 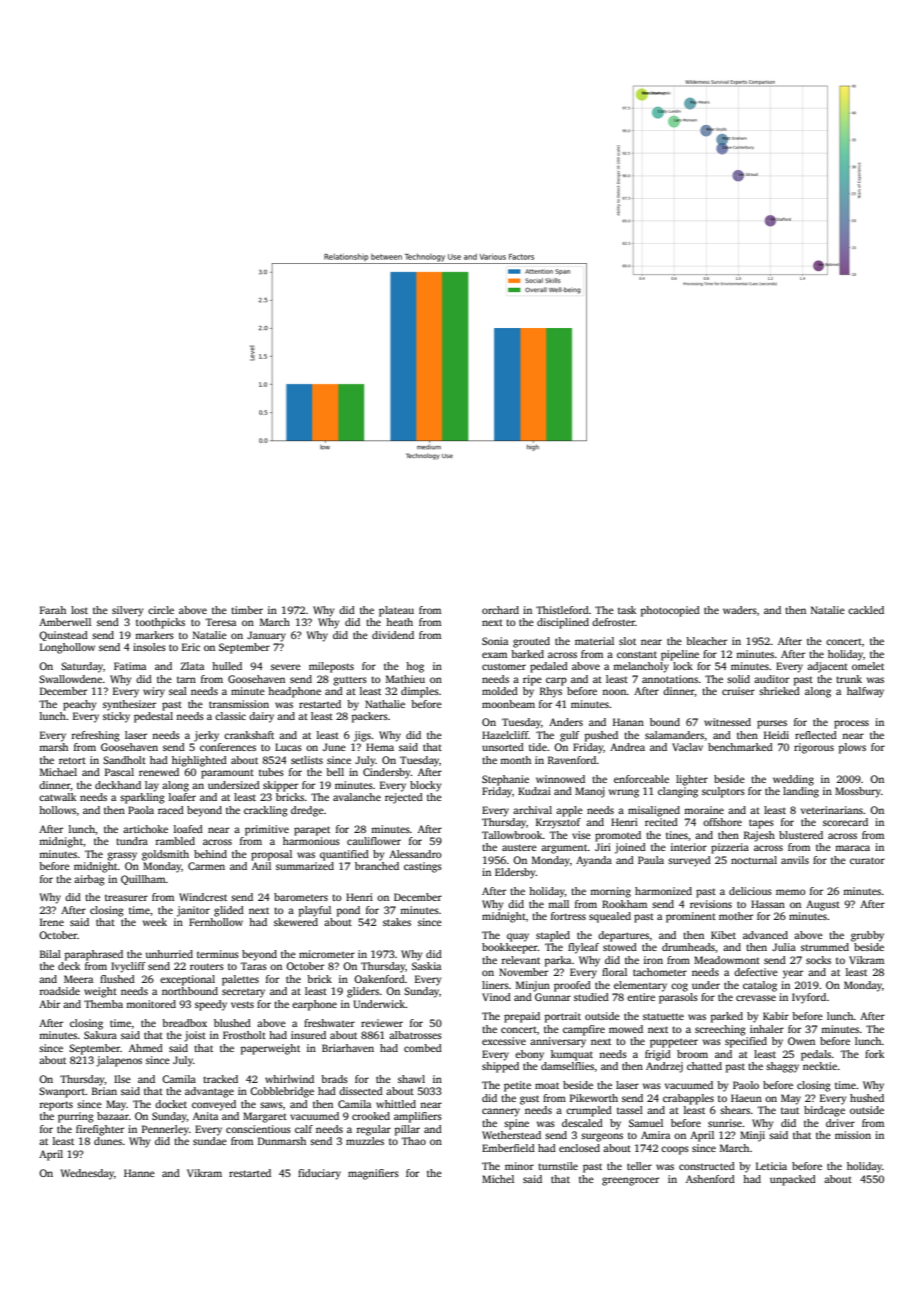 What do you see at coordinates (614, 972) in the screenshot?
I see `floral` at bounding box center [614, 972].
